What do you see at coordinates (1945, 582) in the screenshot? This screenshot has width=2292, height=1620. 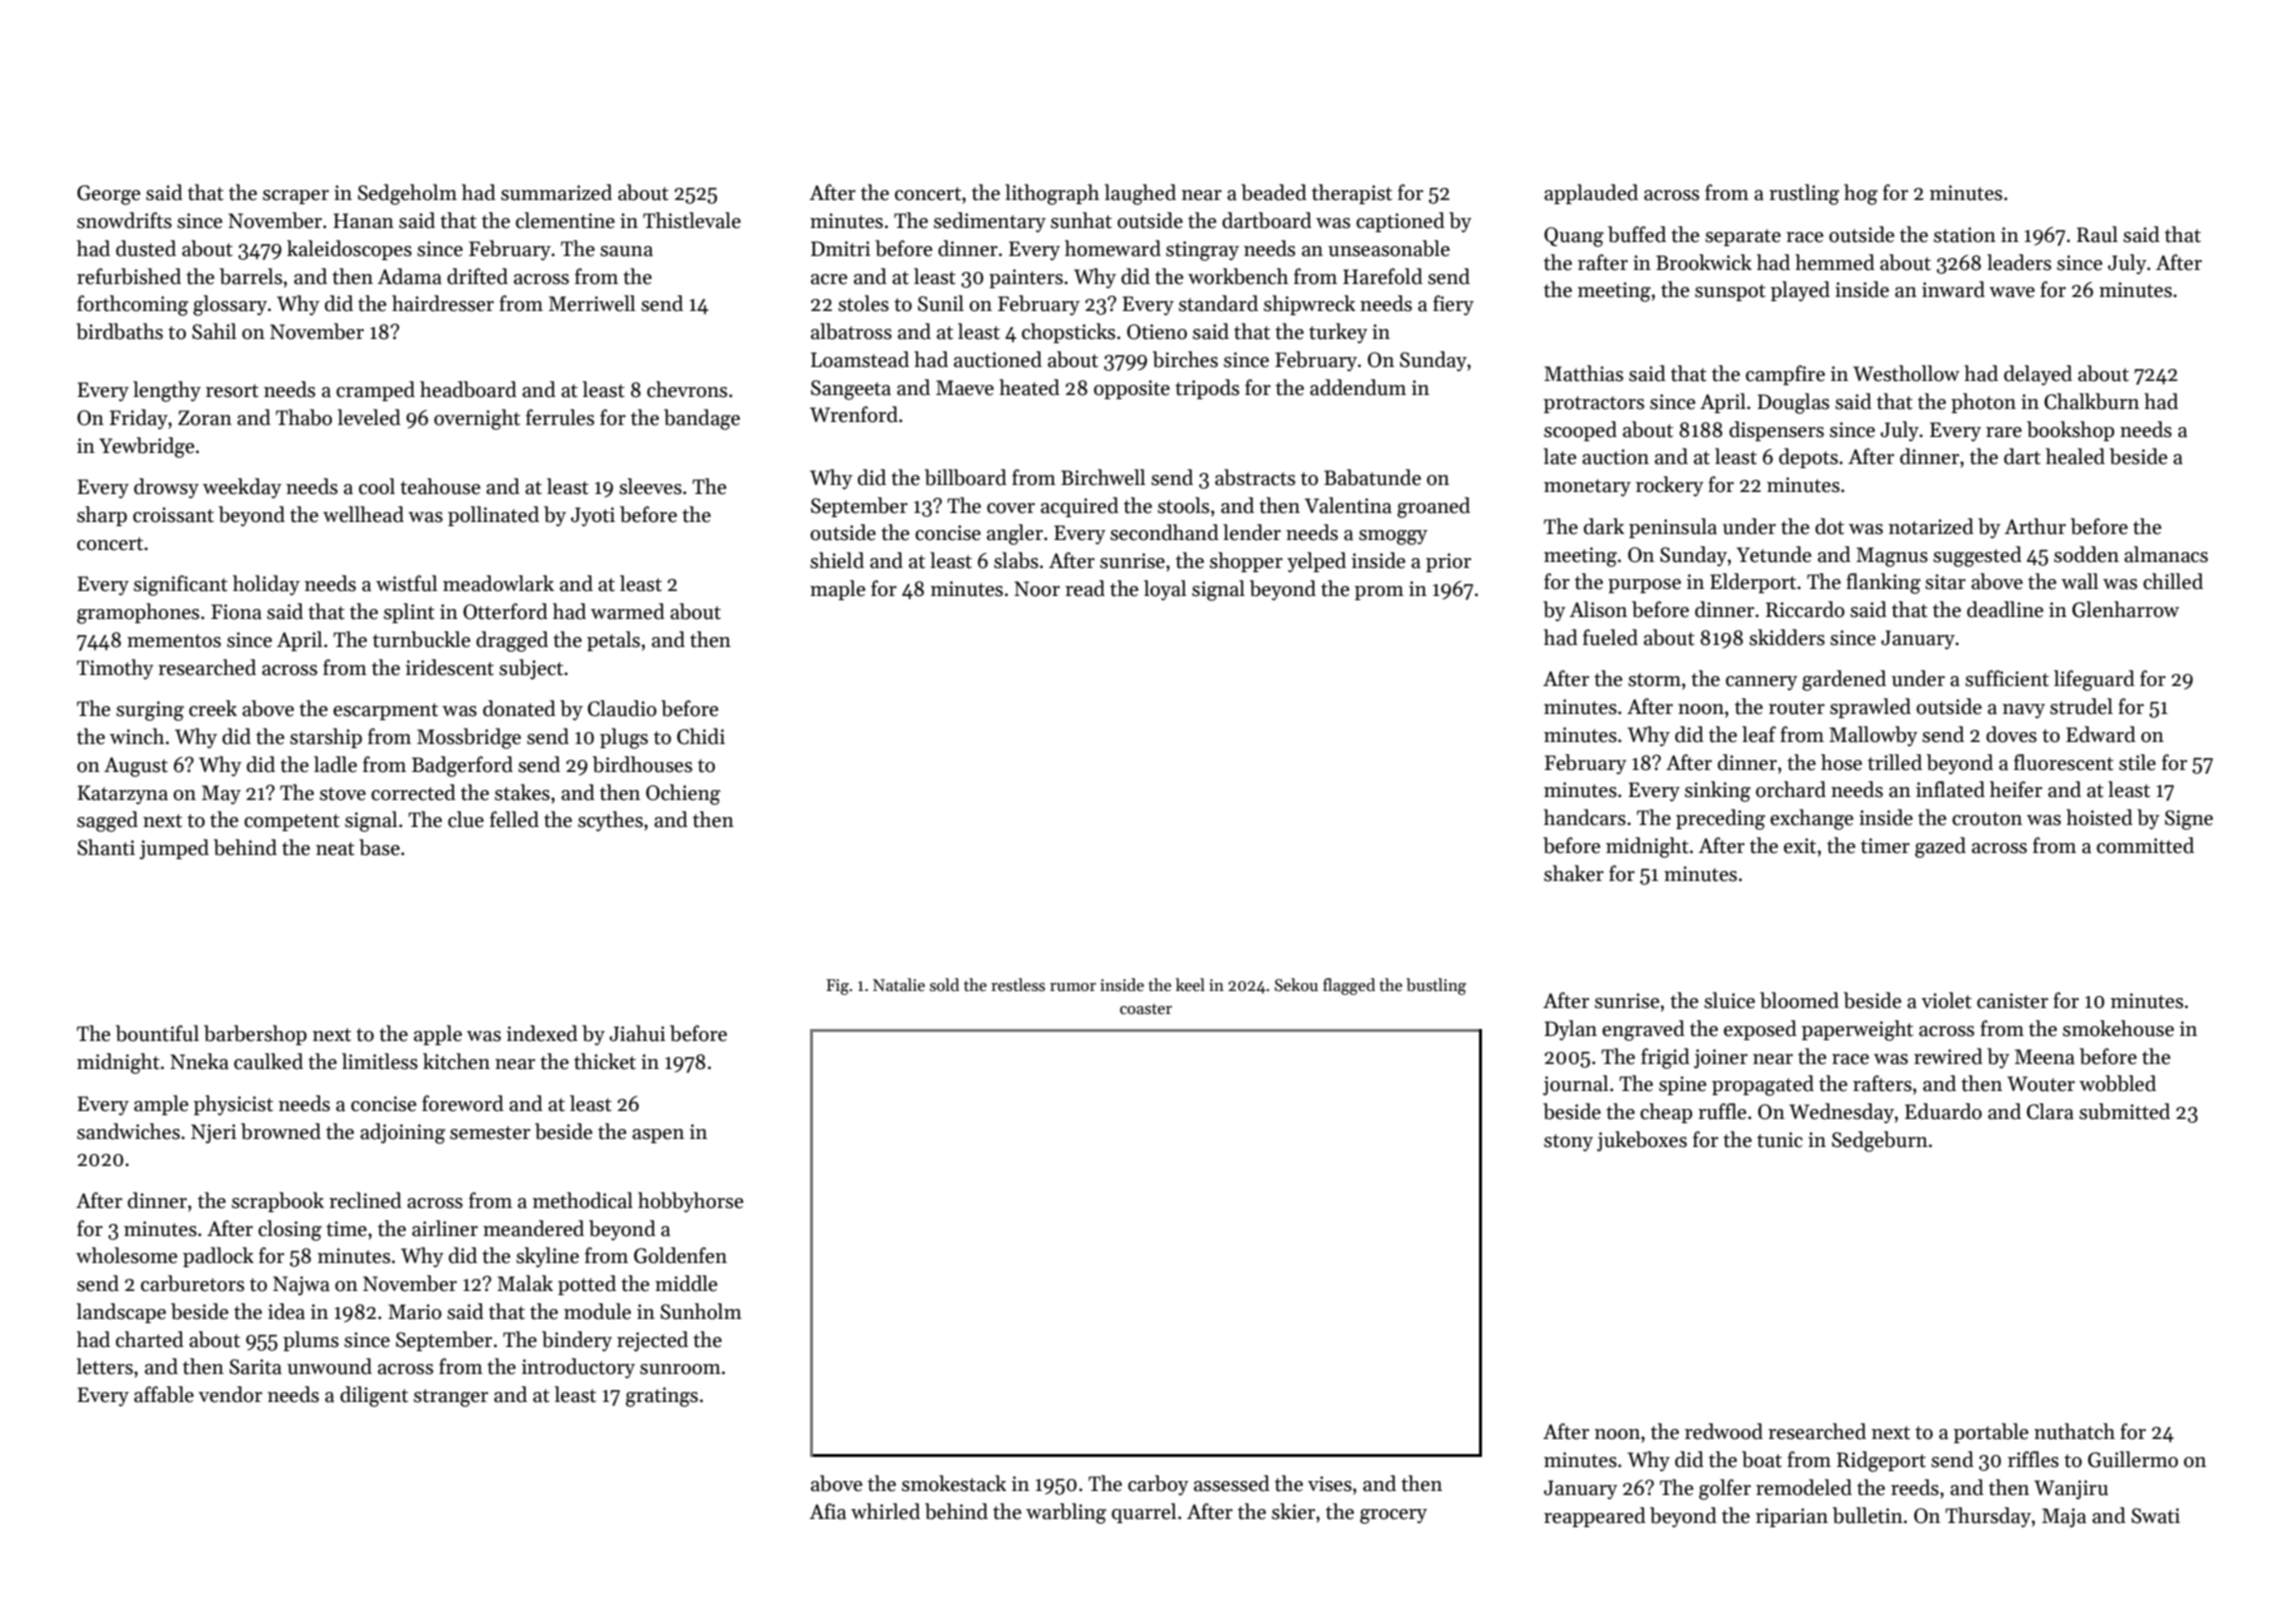 I see `sitar` at bounding box center [1945, 582].
